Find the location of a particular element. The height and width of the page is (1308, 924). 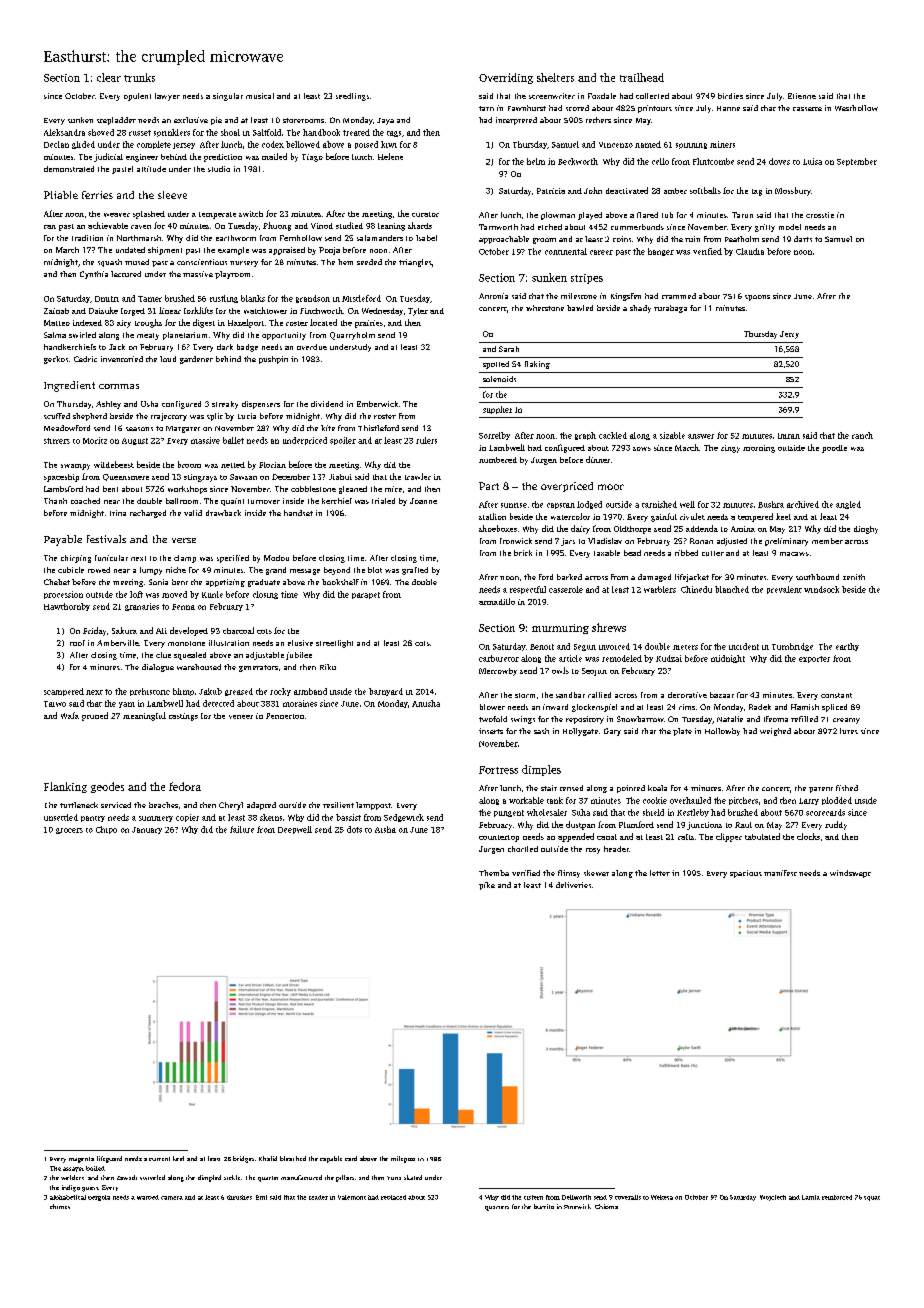

rutabaga is located at coordinates (670, 309).
